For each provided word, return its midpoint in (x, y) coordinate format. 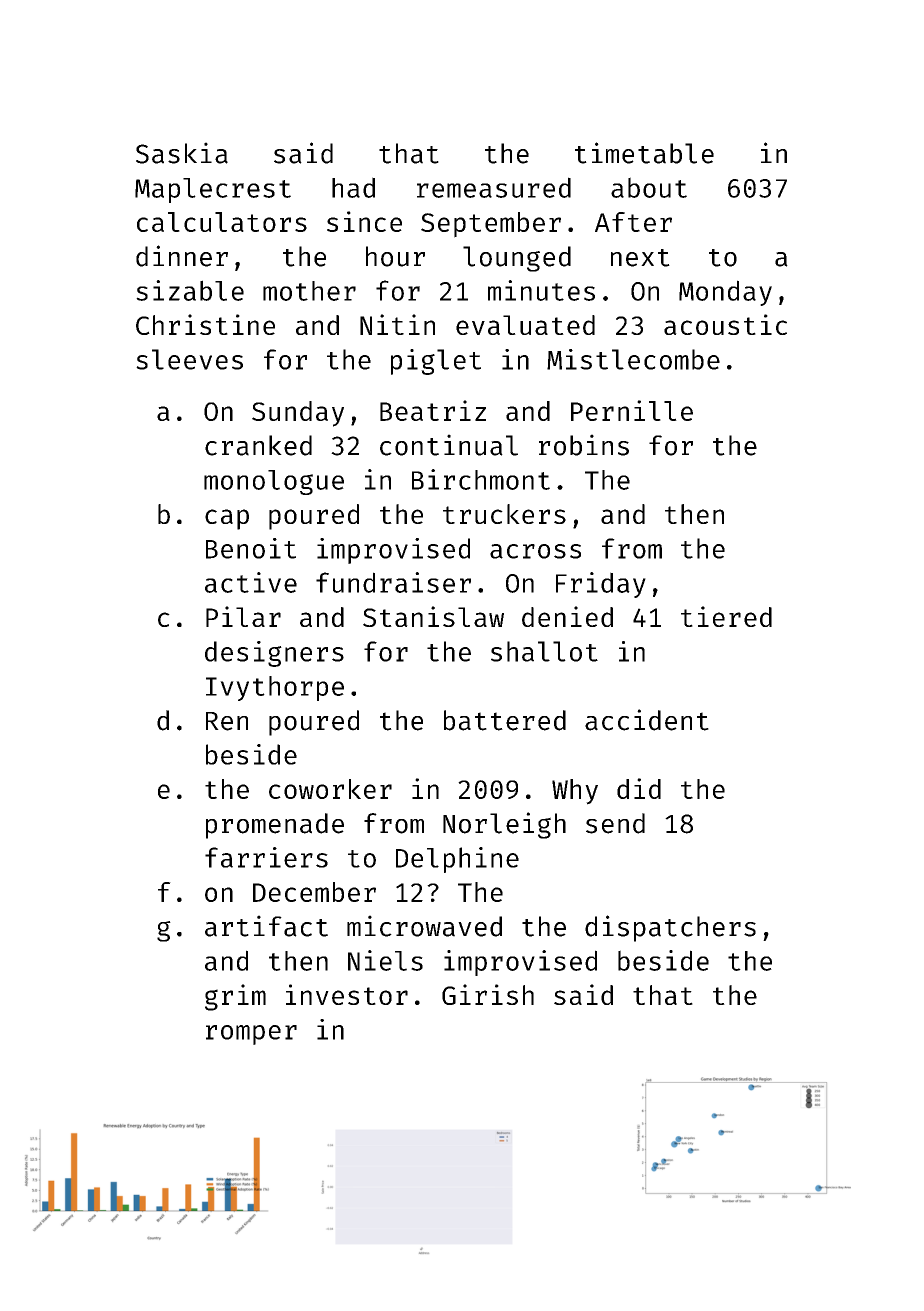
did (639, 788)
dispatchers (670, 928)
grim (235, 997)
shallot (544, 651)
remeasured (494, 187)
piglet (436, 362)
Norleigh (504, 825)
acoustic (725, 324)
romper (251, 1035)
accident (647, 720)
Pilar (243, 616)
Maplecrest (213, 190)
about (649, 187)
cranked (258, 445)
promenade (275, 826)
